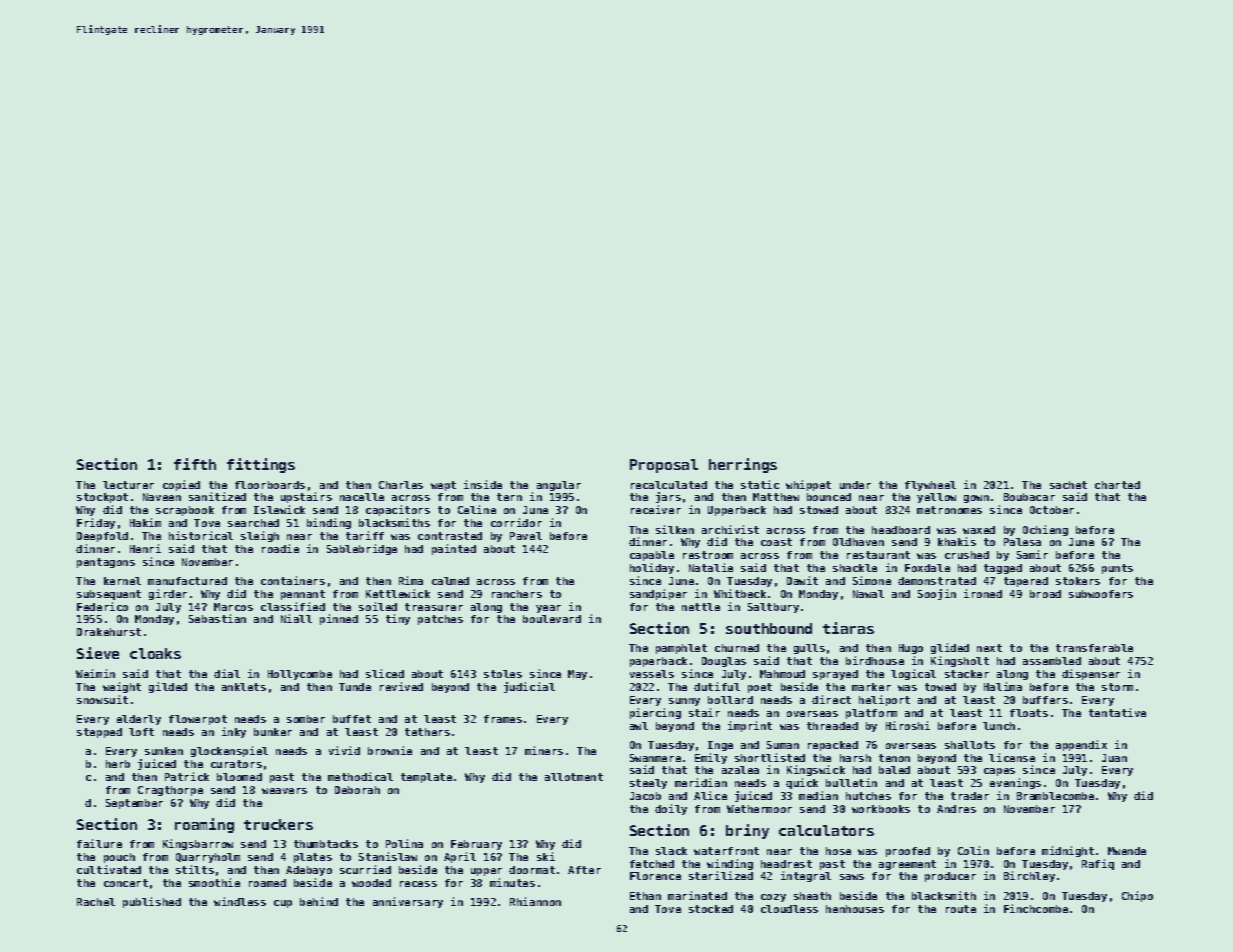  What do you see at coordinates (300, 675) in the image?
I see `Hollycombe` at bounding box center [300, 675].
